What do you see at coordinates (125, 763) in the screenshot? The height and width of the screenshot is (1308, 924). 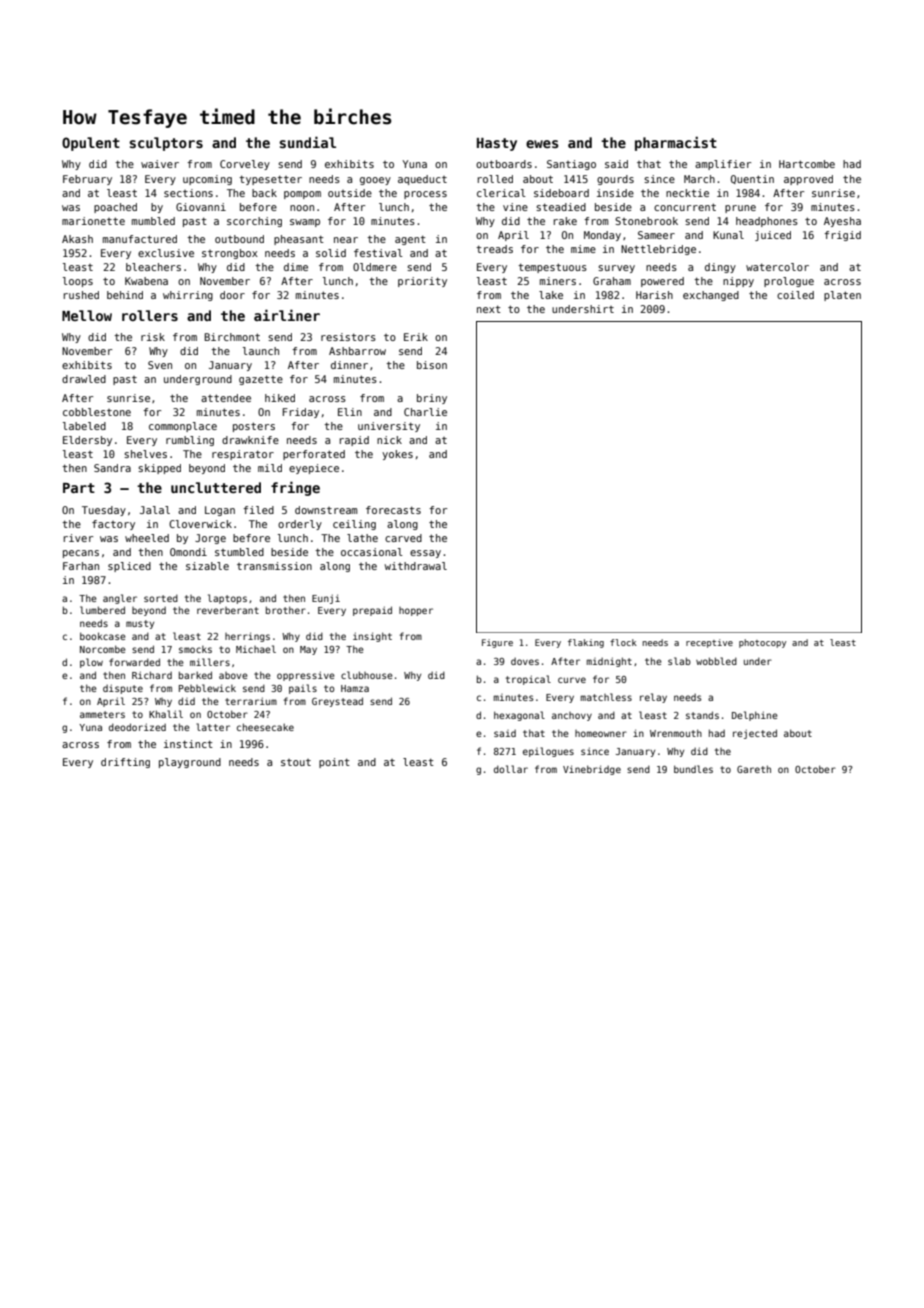 I see `drifting` at bounding box center [125, 763].
